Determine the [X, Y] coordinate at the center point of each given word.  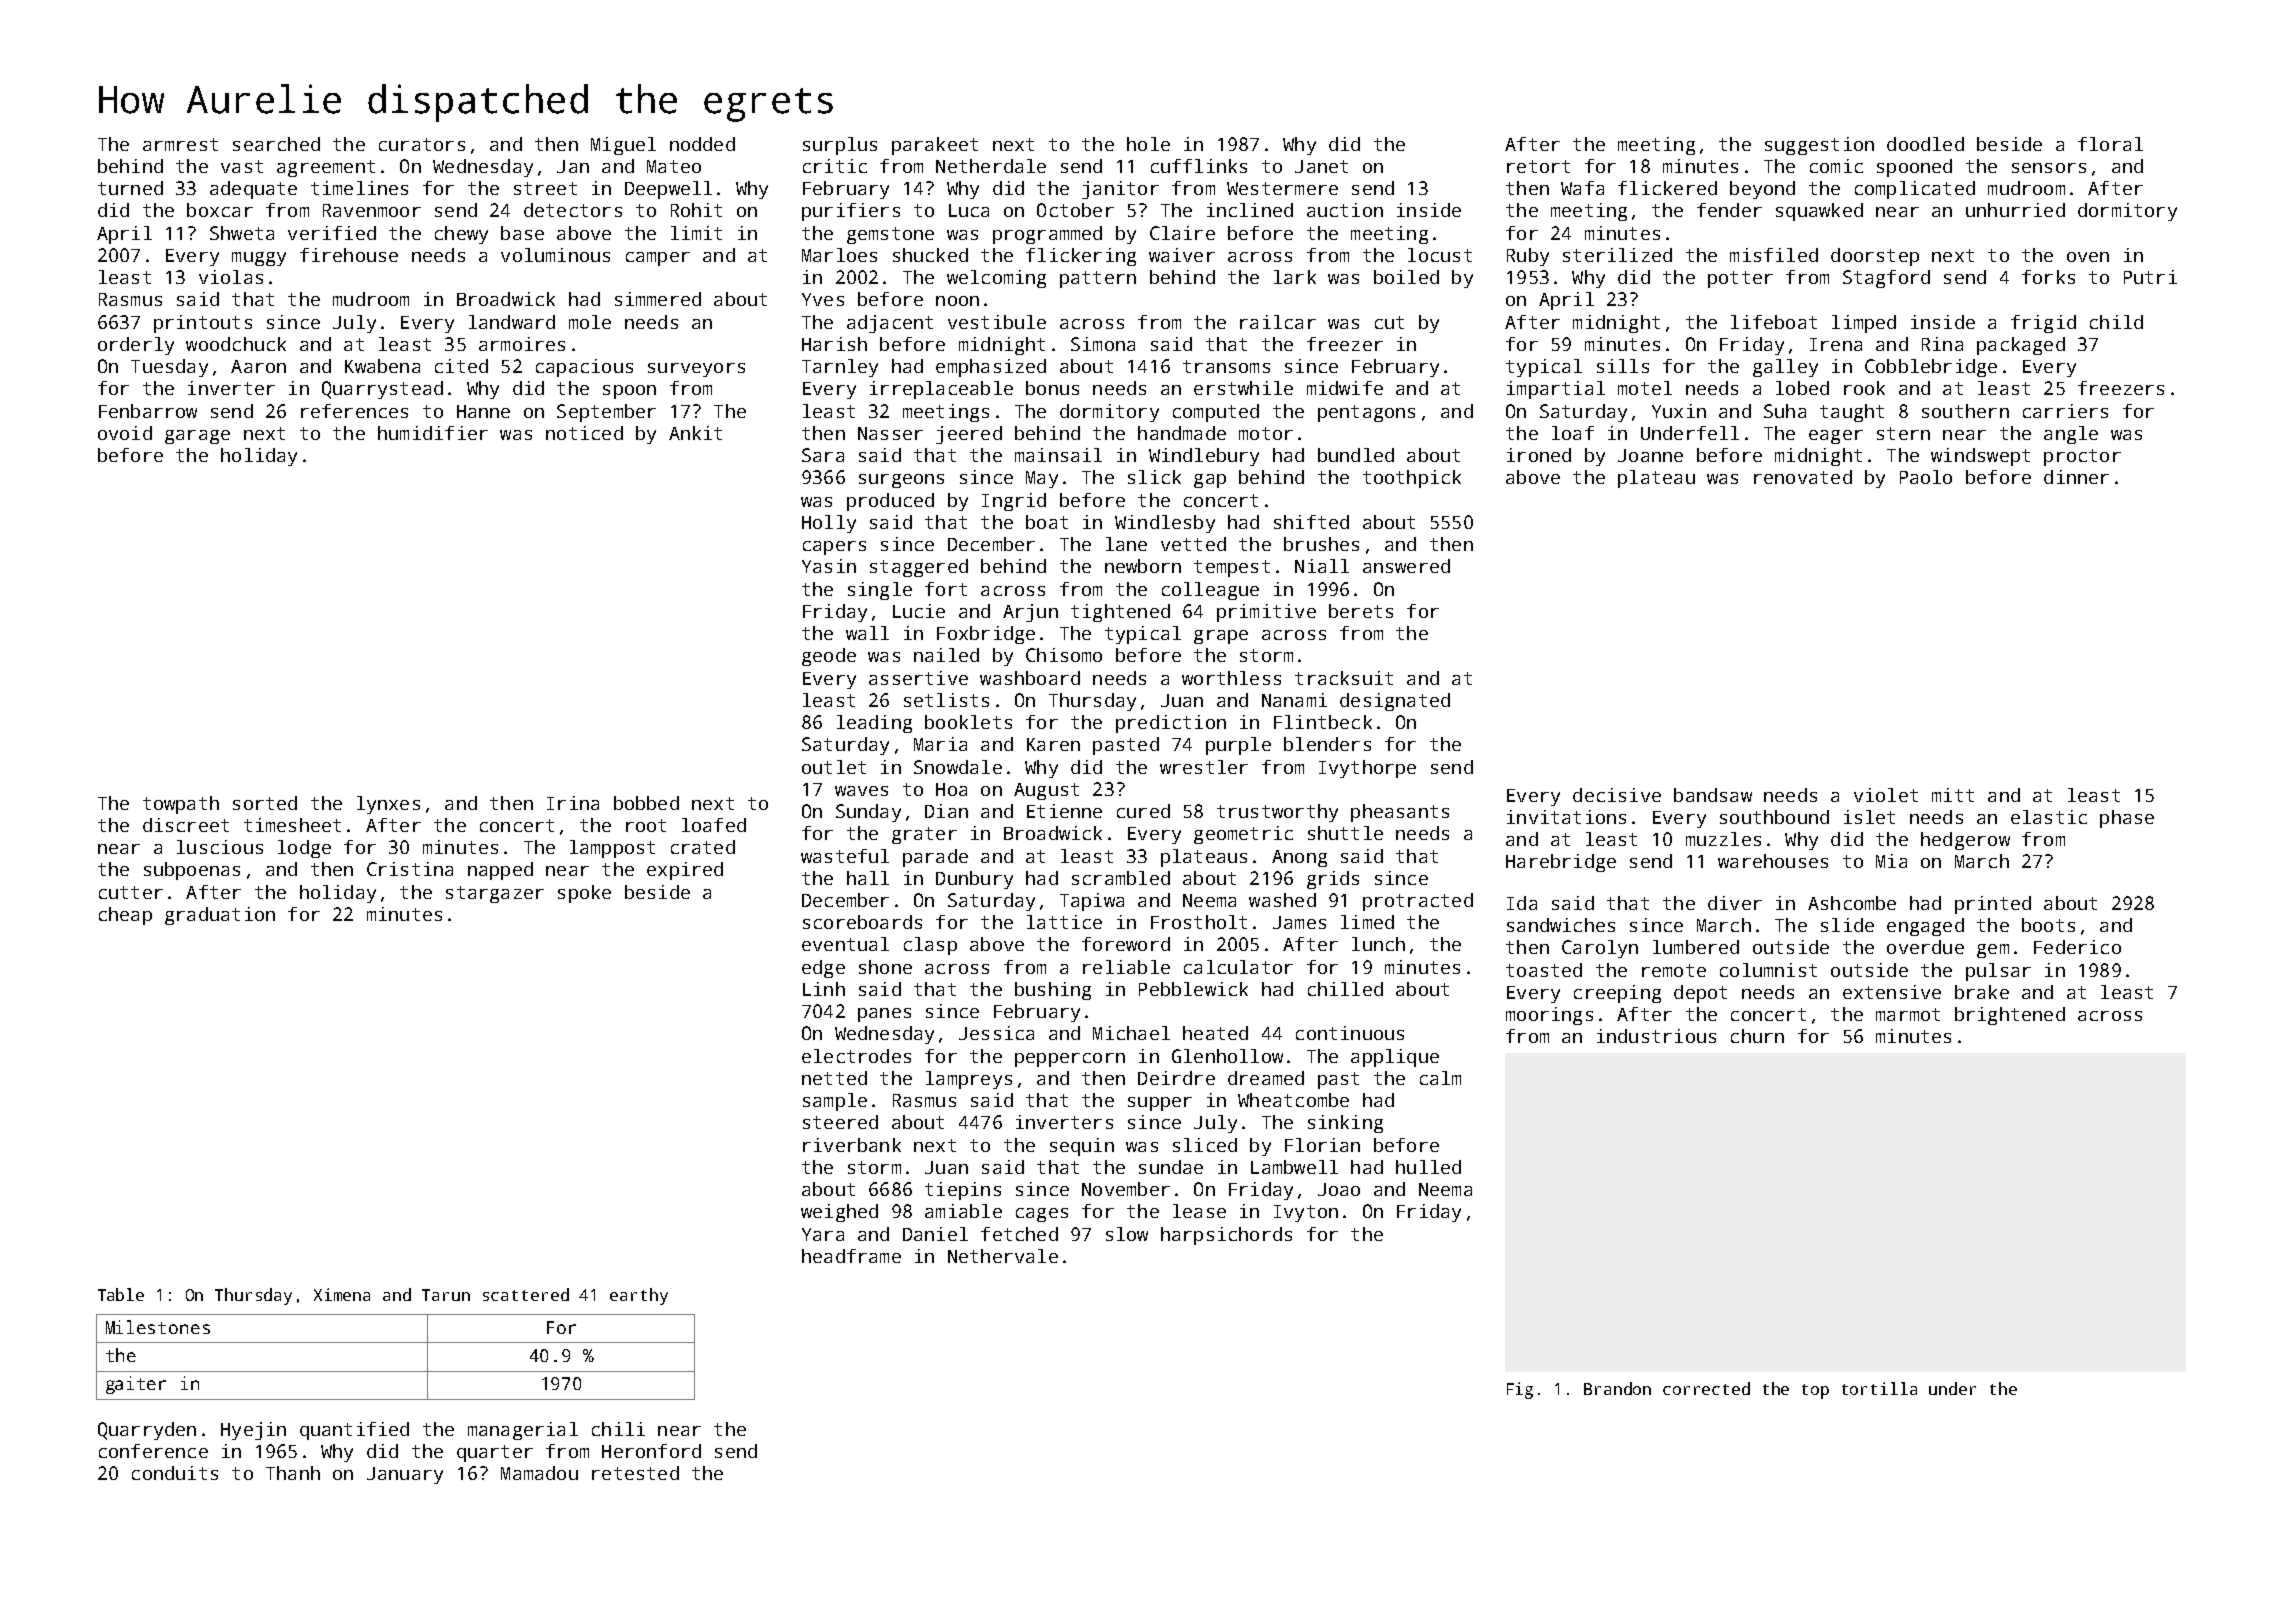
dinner [2076, 477]
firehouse [349, 255]
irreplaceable [941, 390]
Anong [1299, 858]
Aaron [258, 366]
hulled [1428, 1167]
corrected [1706, 1388]
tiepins [963, 1191]
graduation [220, 916]
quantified [354, 1431]
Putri [2150, 277]
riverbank [852, 1145]
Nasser [890, 433]
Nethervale [1003, 1256]
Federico [2077, 947]
